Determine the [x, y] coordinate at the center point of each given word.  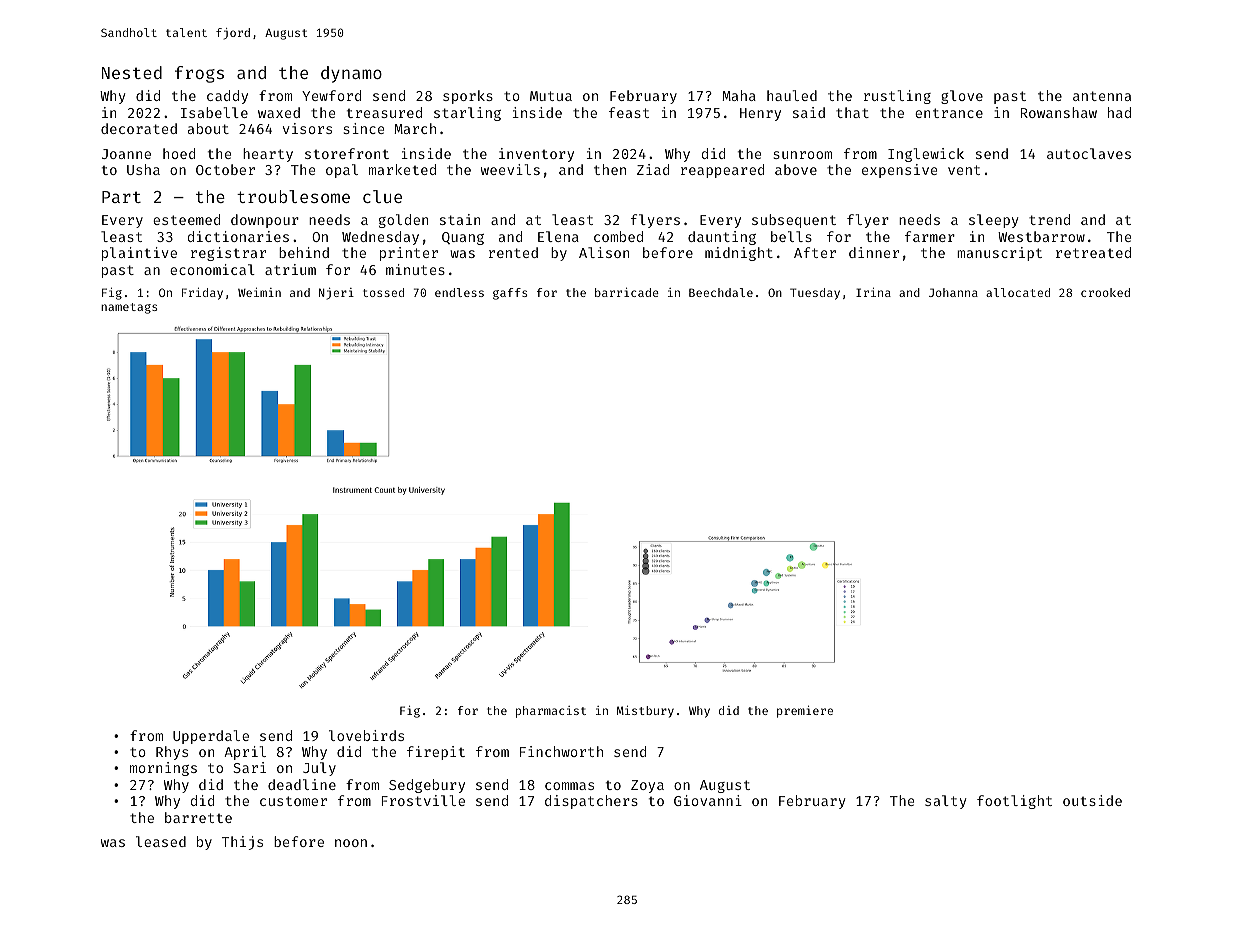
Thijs [242, 843]
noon [351, 843]
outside [1092, 800]
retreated [1093, 252]
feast [629, 112]
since [363, 128]
